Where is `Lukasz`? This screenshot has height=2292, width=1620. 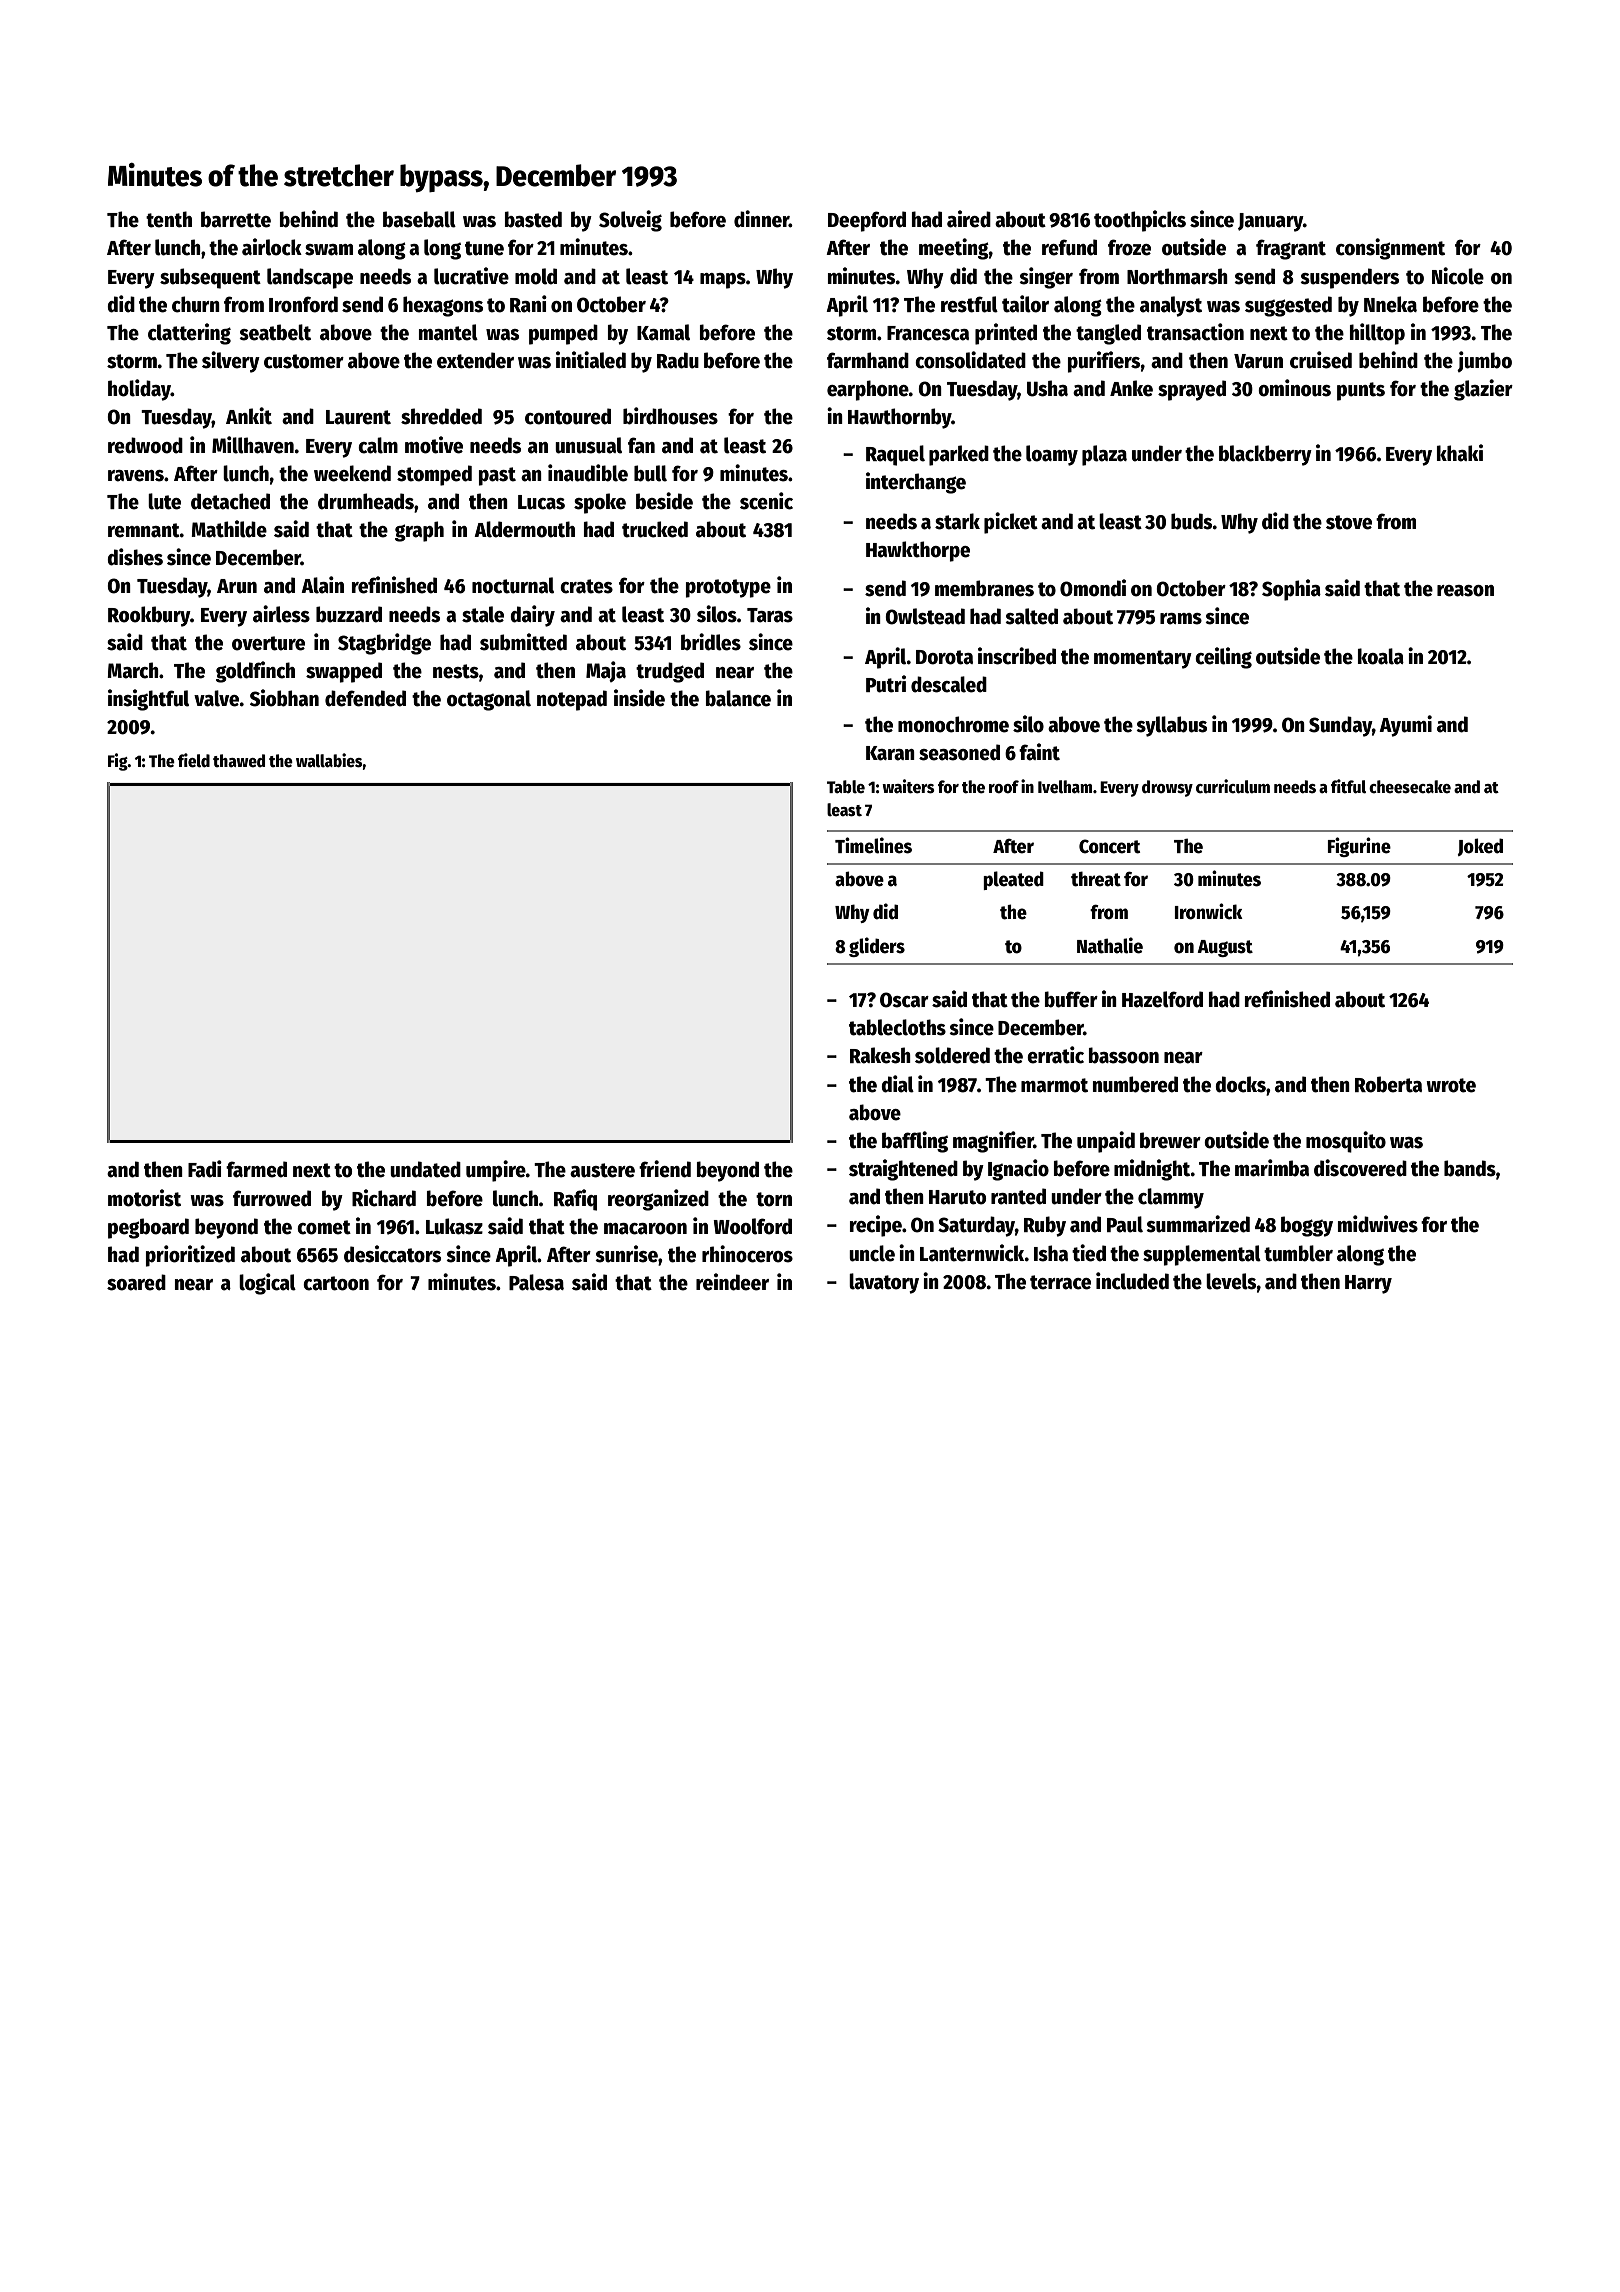
Lukasz is located at coordinates (454, 1226).
